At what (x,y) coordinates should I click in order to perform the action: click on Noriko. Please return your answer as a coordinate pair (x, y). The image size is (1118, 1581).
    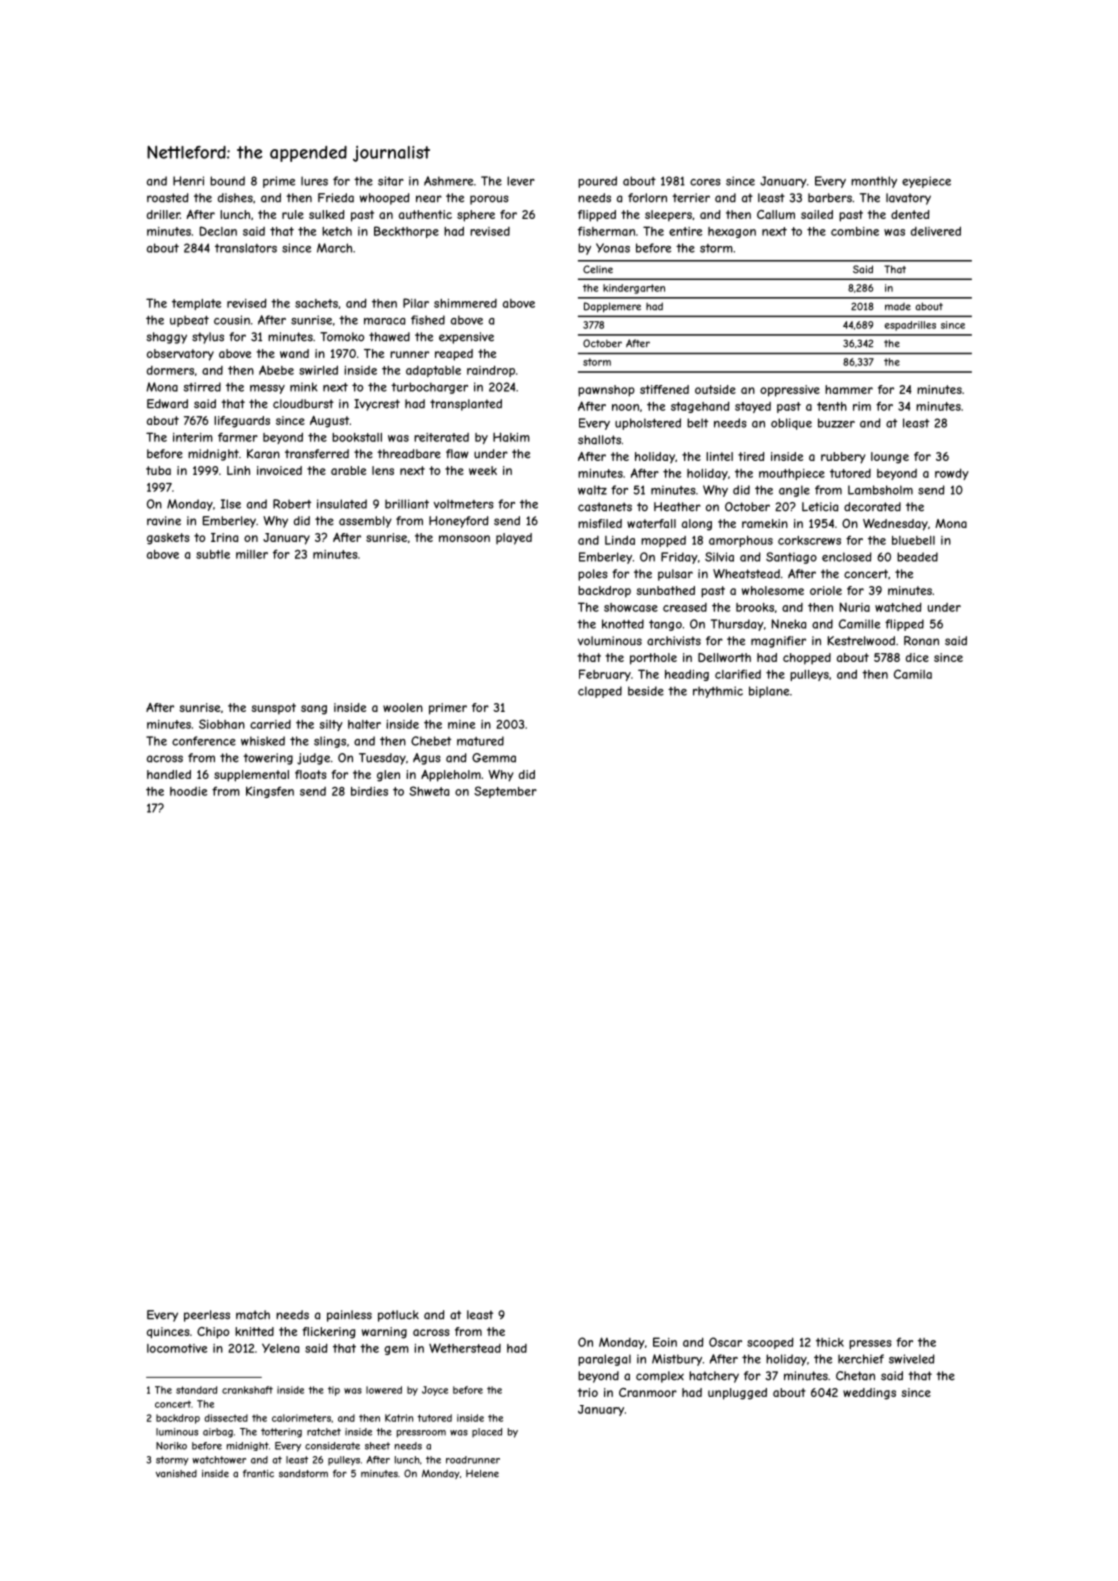
    Looking at the image, I should click on (171, 1446).
